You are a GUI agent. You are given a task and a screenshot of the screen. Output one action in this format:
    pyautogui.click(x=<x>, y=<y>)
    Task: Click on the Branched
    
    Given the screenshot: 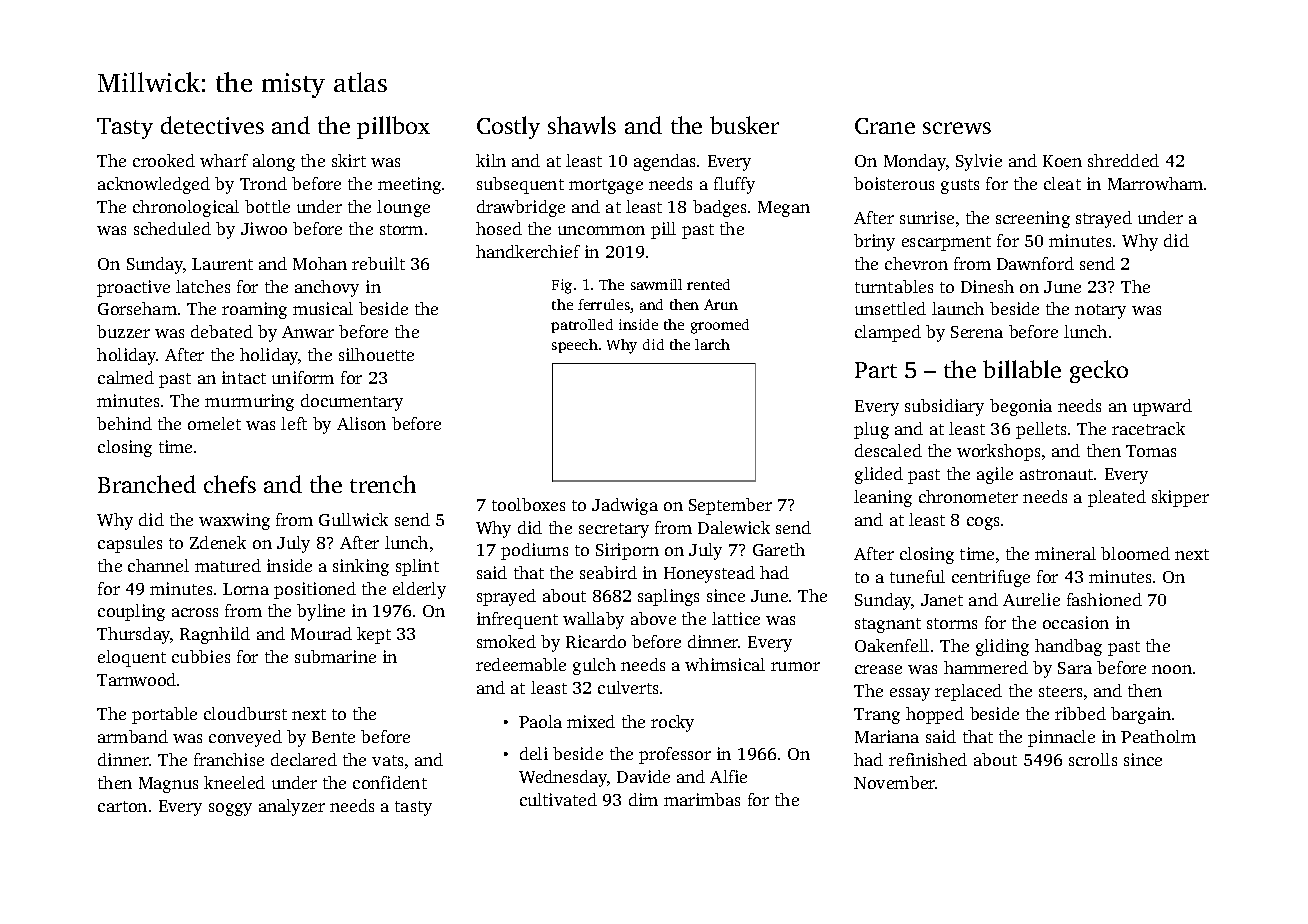 What is the action you would take?
    pyautogui.click(x=147, y=484)
